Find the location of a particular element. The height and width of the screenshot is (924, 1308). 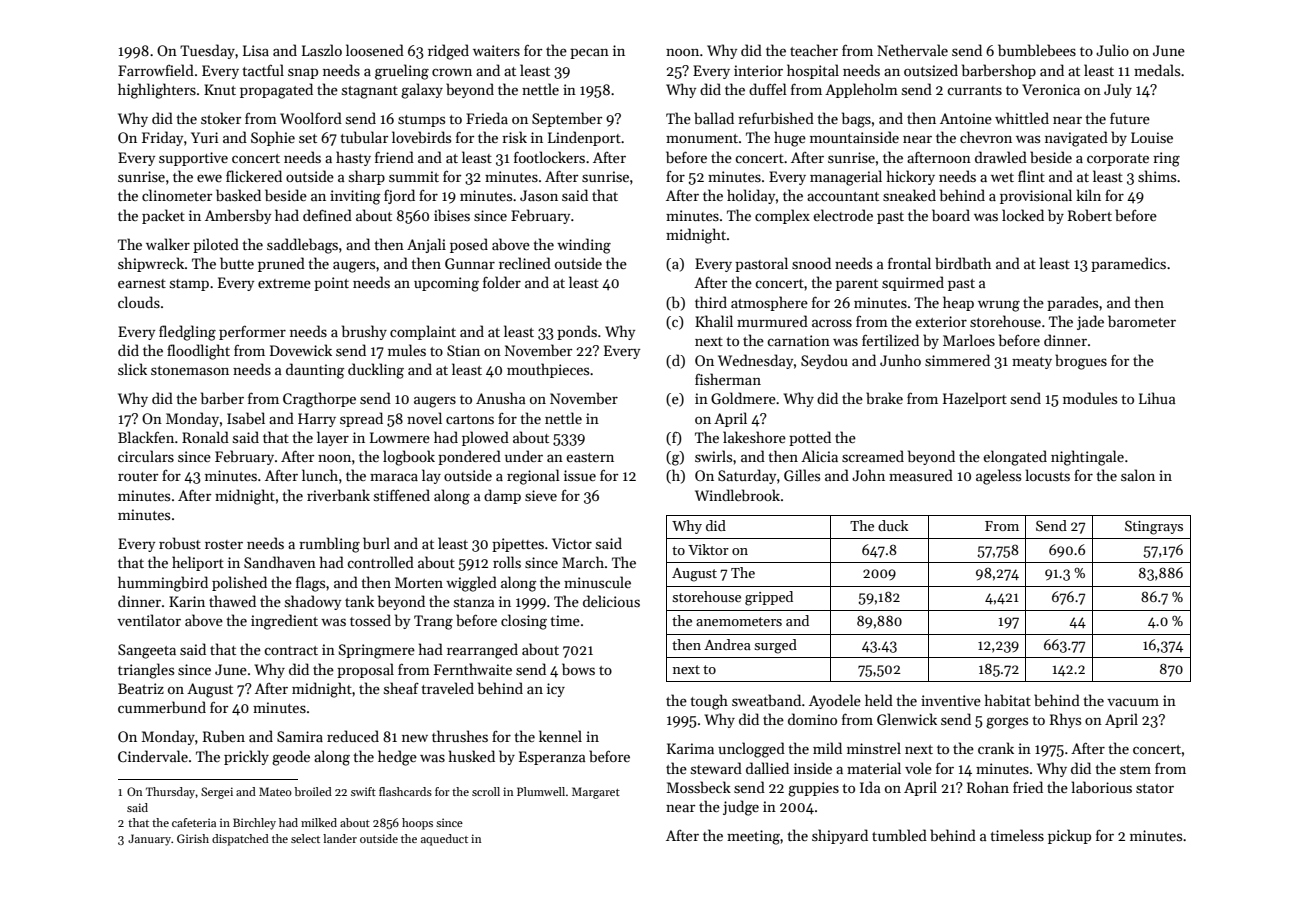

Karin is located at coordinates (187, 601).
